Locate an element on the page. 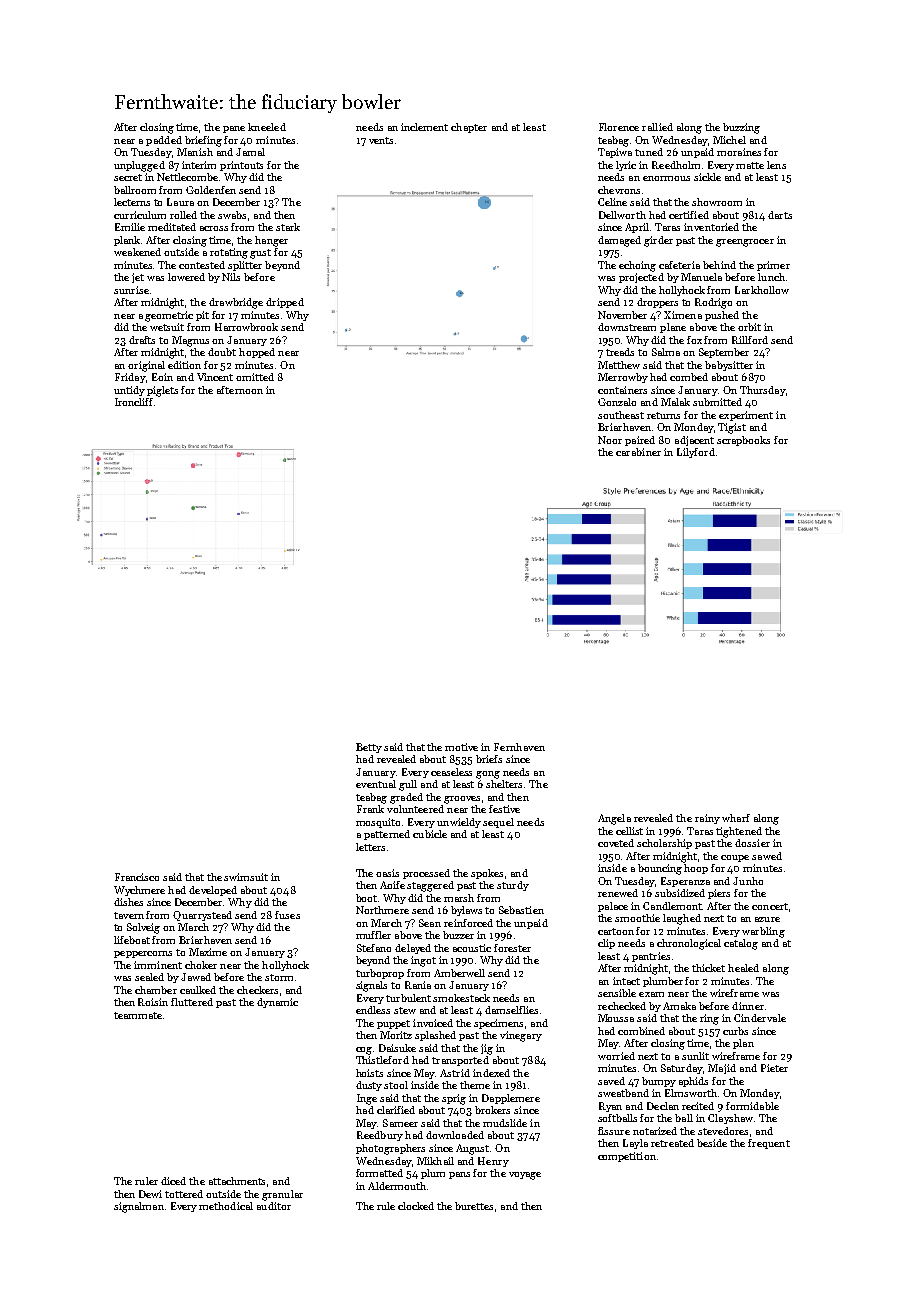 The height and width of the image is (1316, 908). Lilyford is located at coordinates (696, 453).
